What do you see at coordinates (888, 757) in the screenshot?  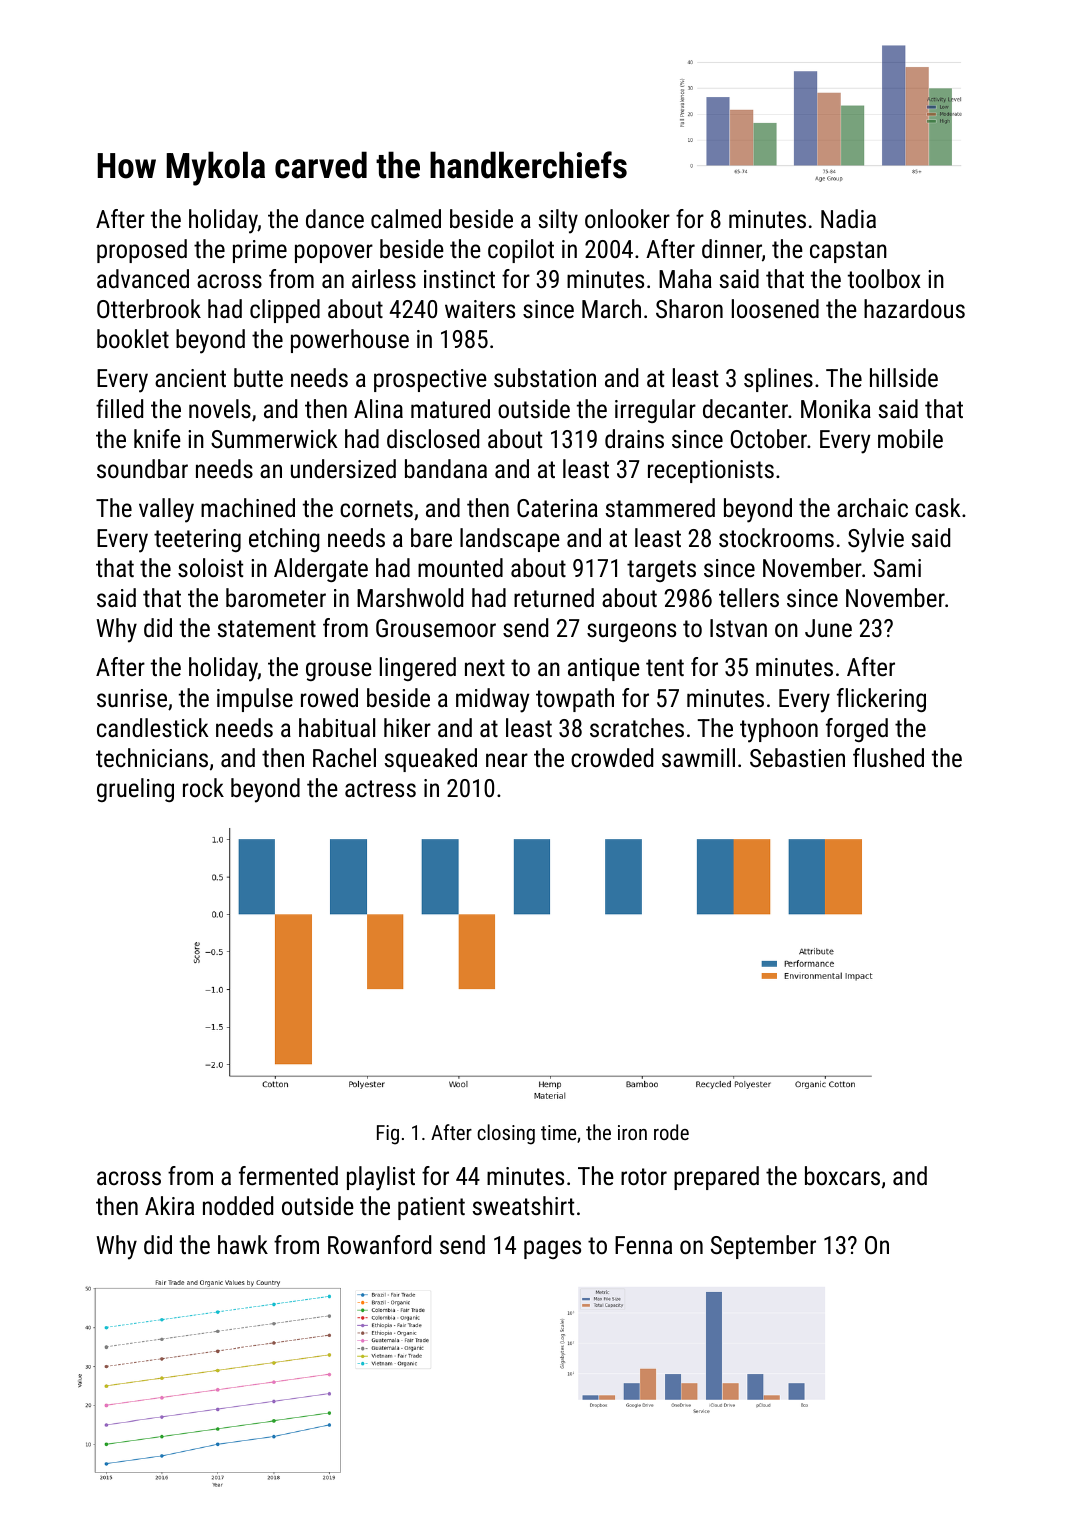 I see `flushed` at bounding box center [888, 757].
